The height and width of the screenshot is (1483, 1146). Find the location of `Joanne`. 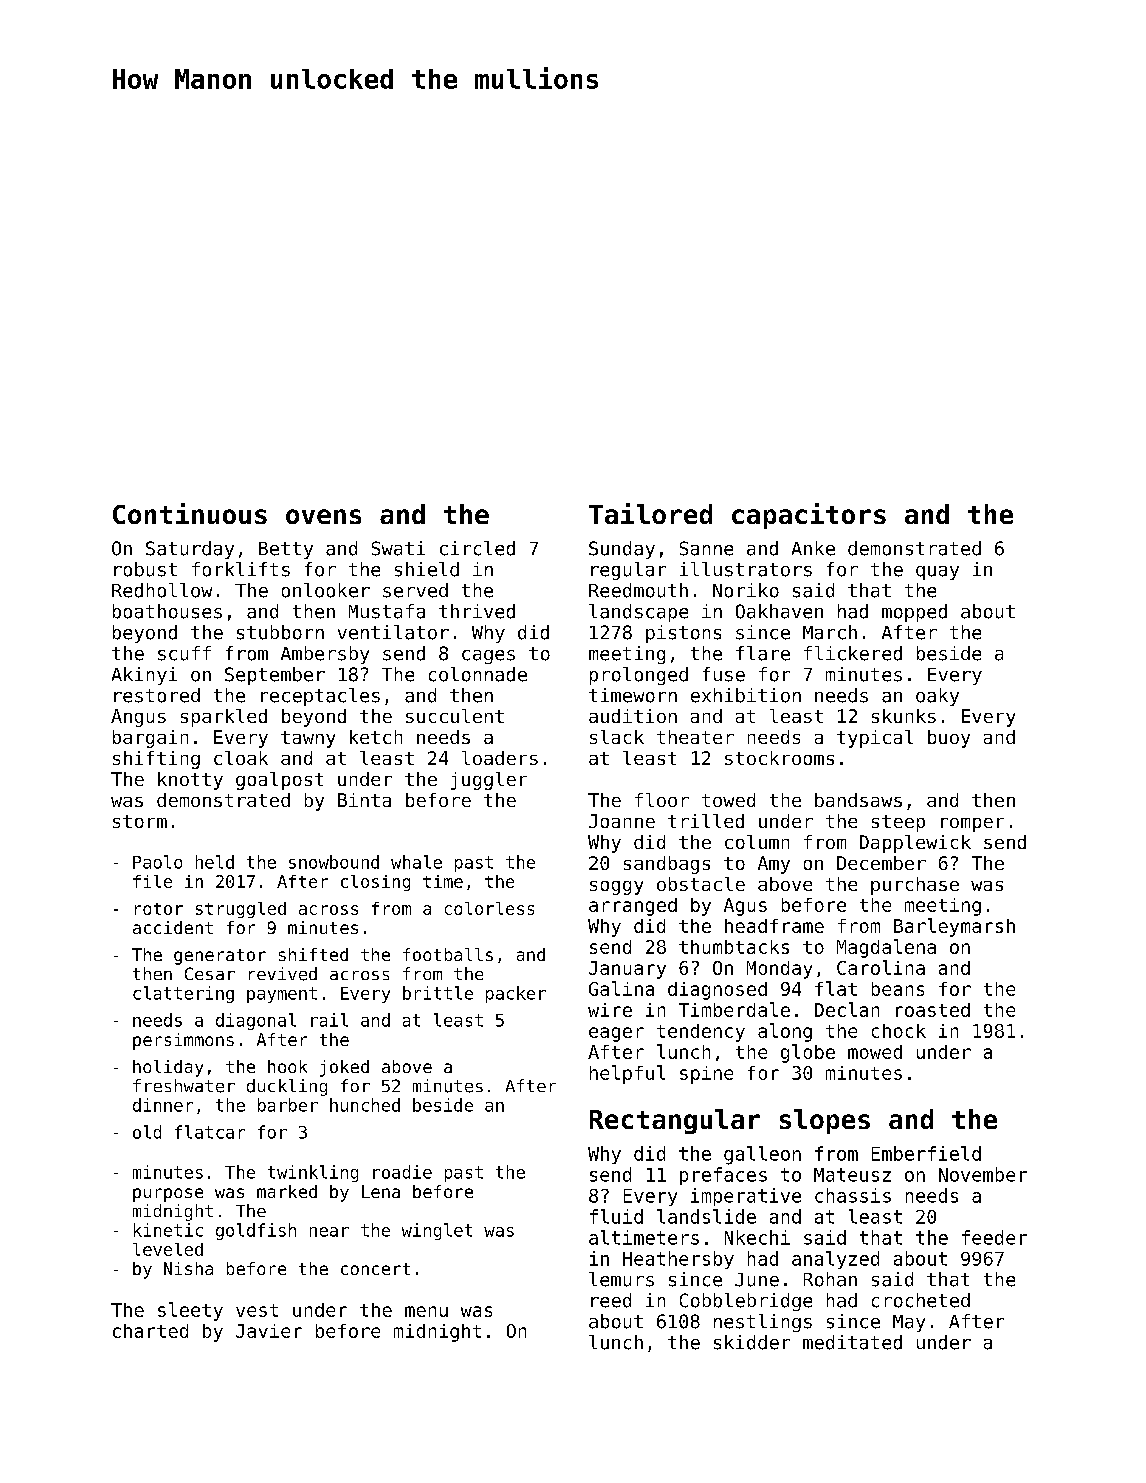

Joanne is located at coordinates (622, 821).
